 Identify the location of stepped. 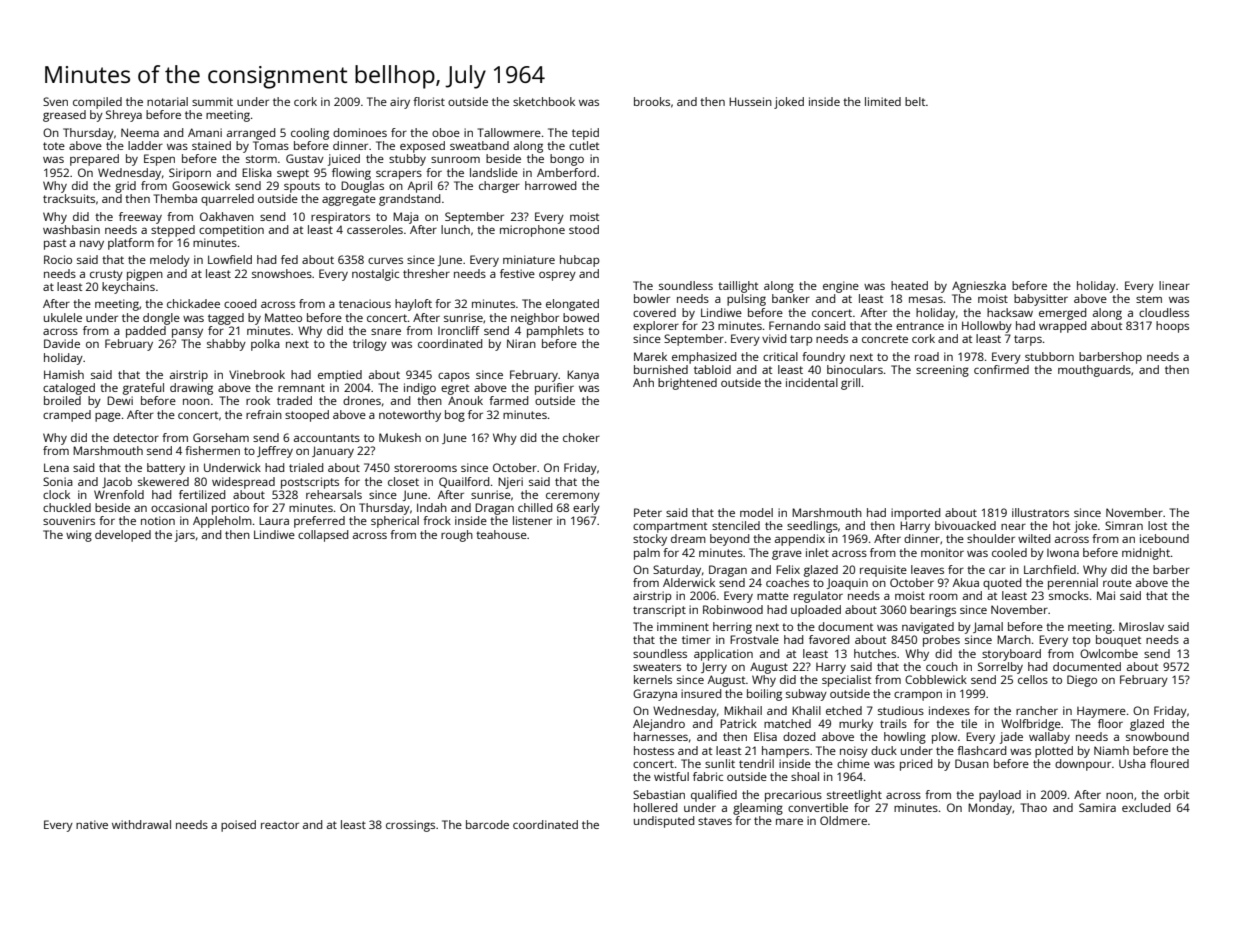
(173, 231).
